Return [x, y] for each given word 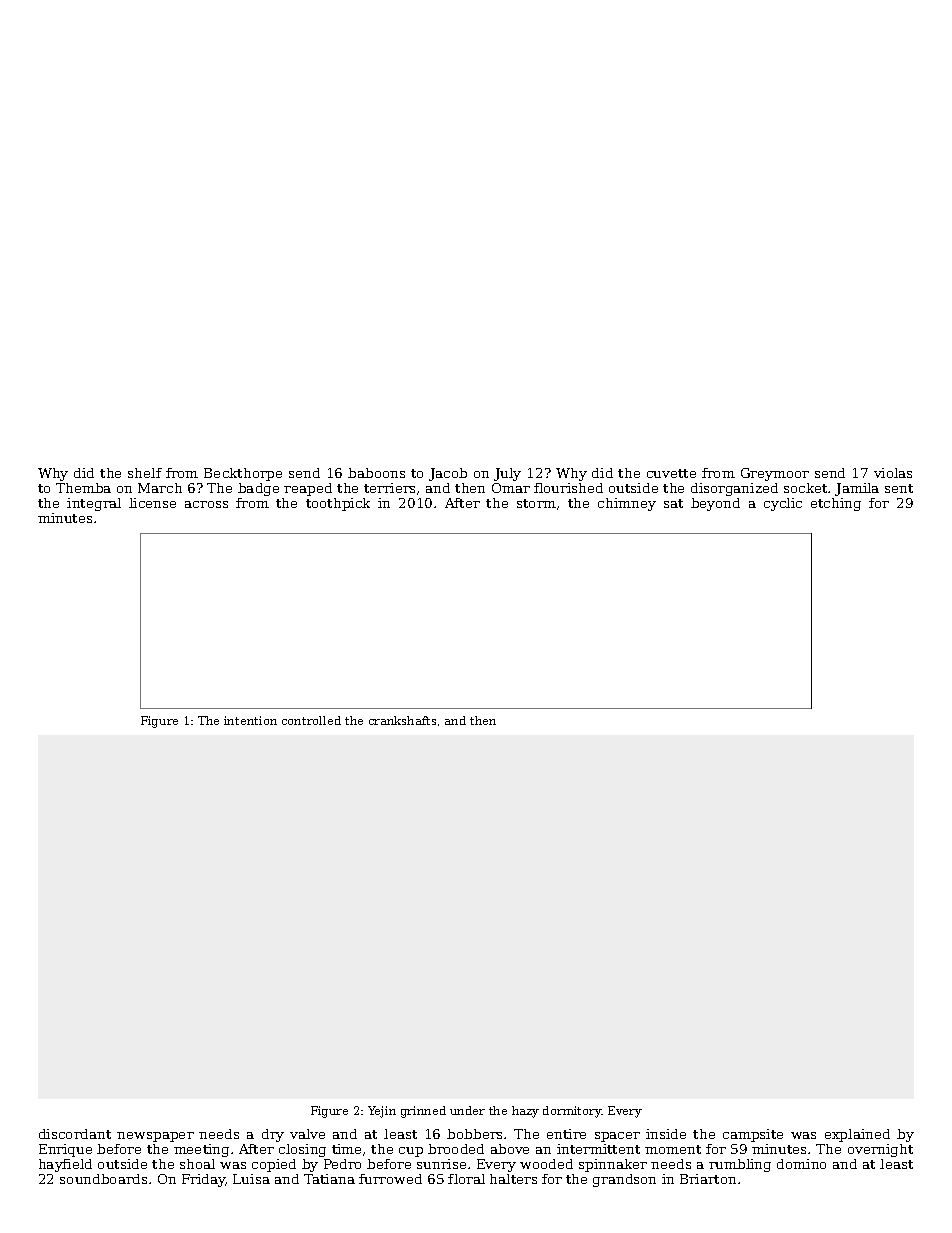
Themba [83, 488]
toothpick [338, 504]
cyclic [783, 504]
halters [513, 1179]
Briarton [708, 1179]
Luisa [251, 1179]
